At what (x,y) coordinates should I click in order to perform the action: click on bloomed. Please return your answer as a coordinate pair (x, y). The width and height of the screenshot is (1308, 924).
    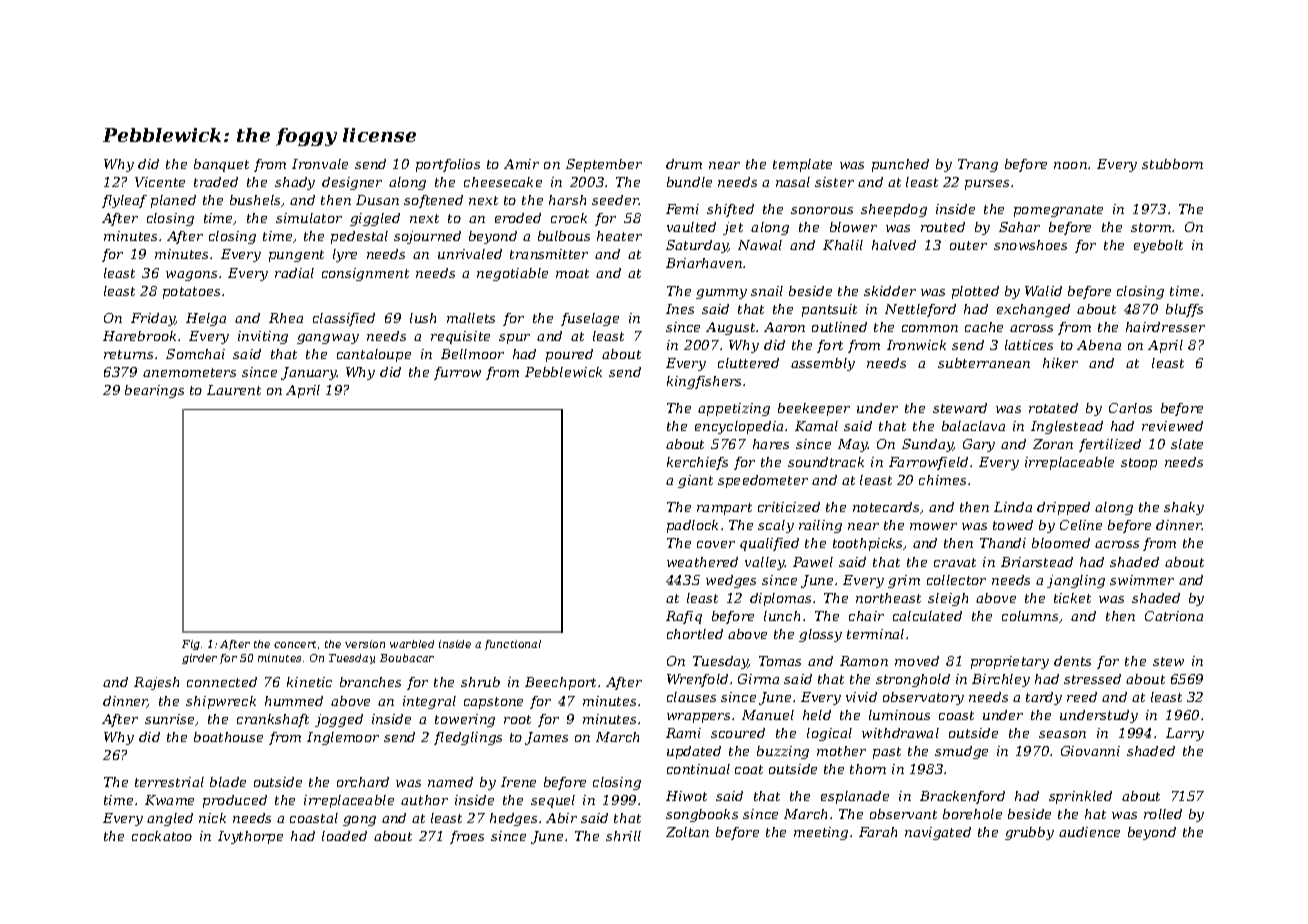
    Looking at the image, I should click on (1061, 543).
